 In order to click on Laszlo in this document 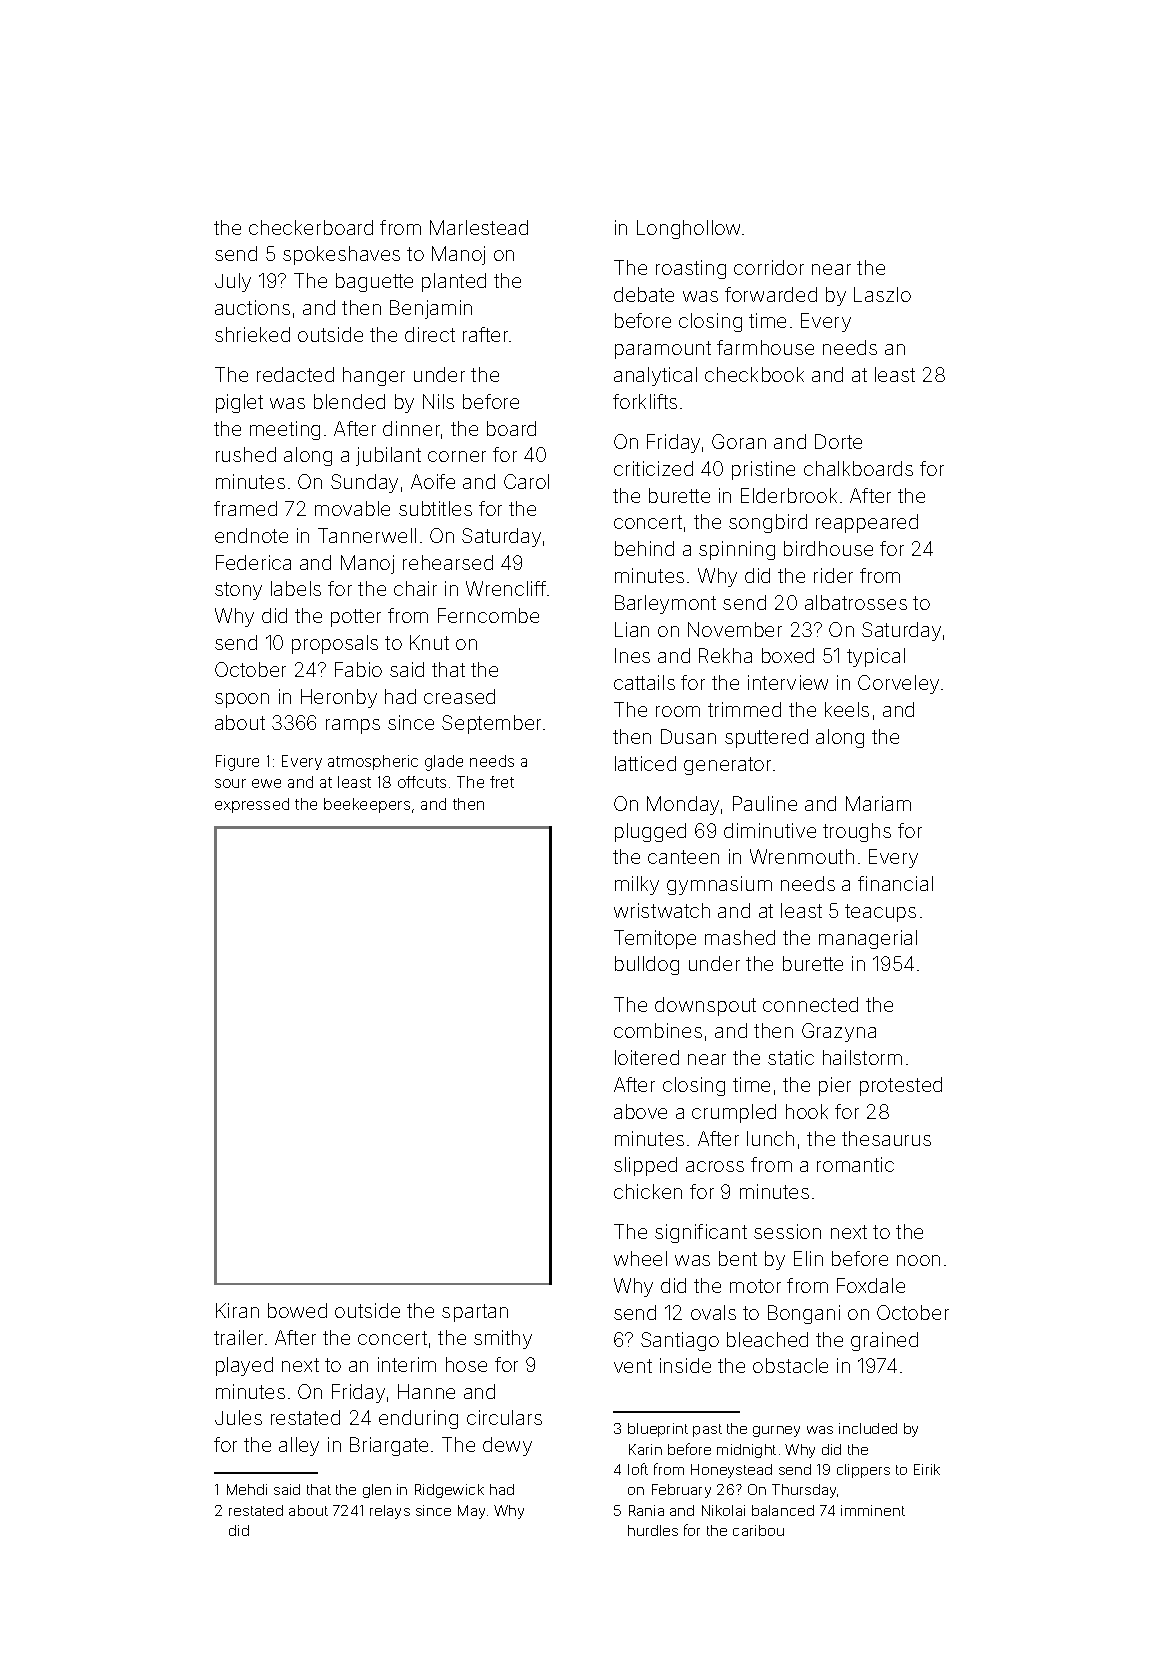, I will do `click(882, 294)`.
